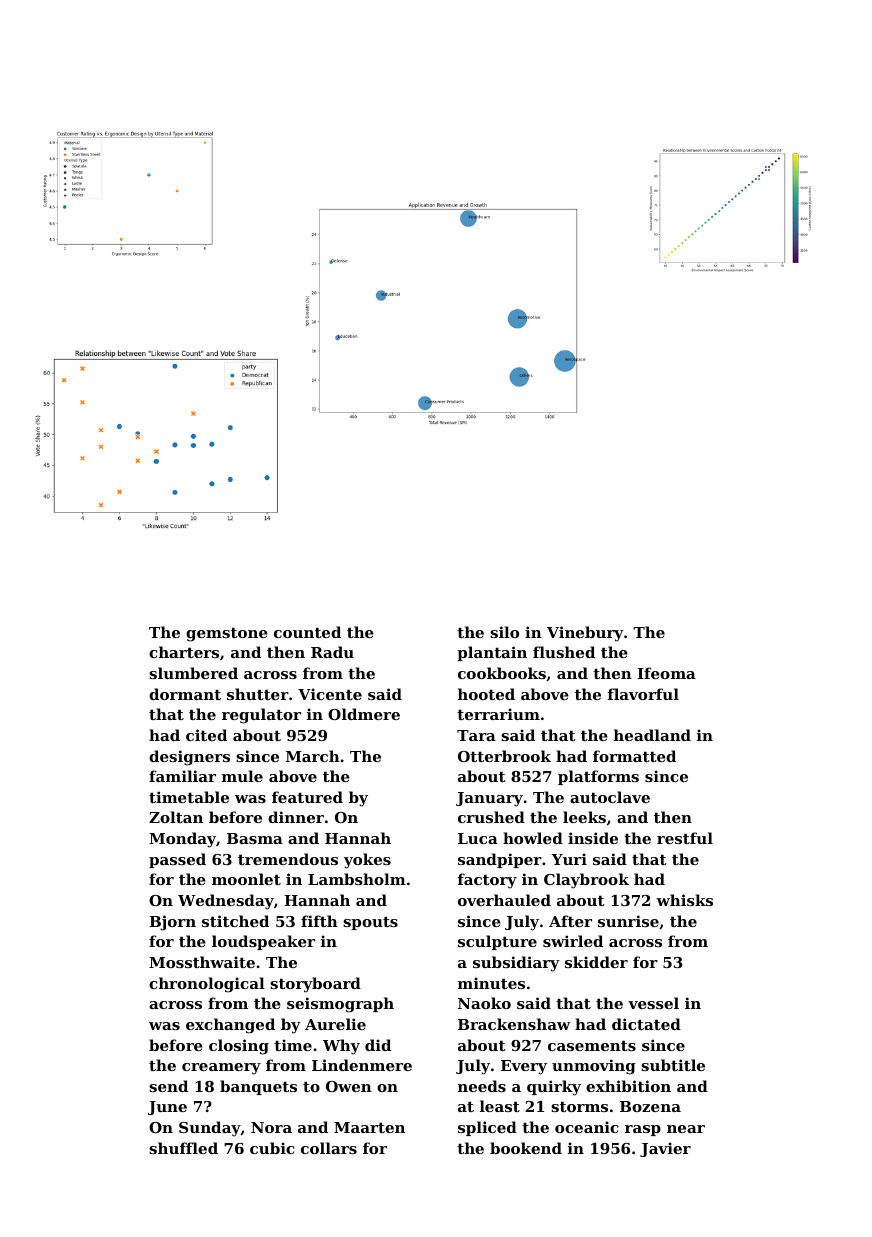  Describe the element at coordinates (476, 735) in the image. I see `Tara` at that location.
